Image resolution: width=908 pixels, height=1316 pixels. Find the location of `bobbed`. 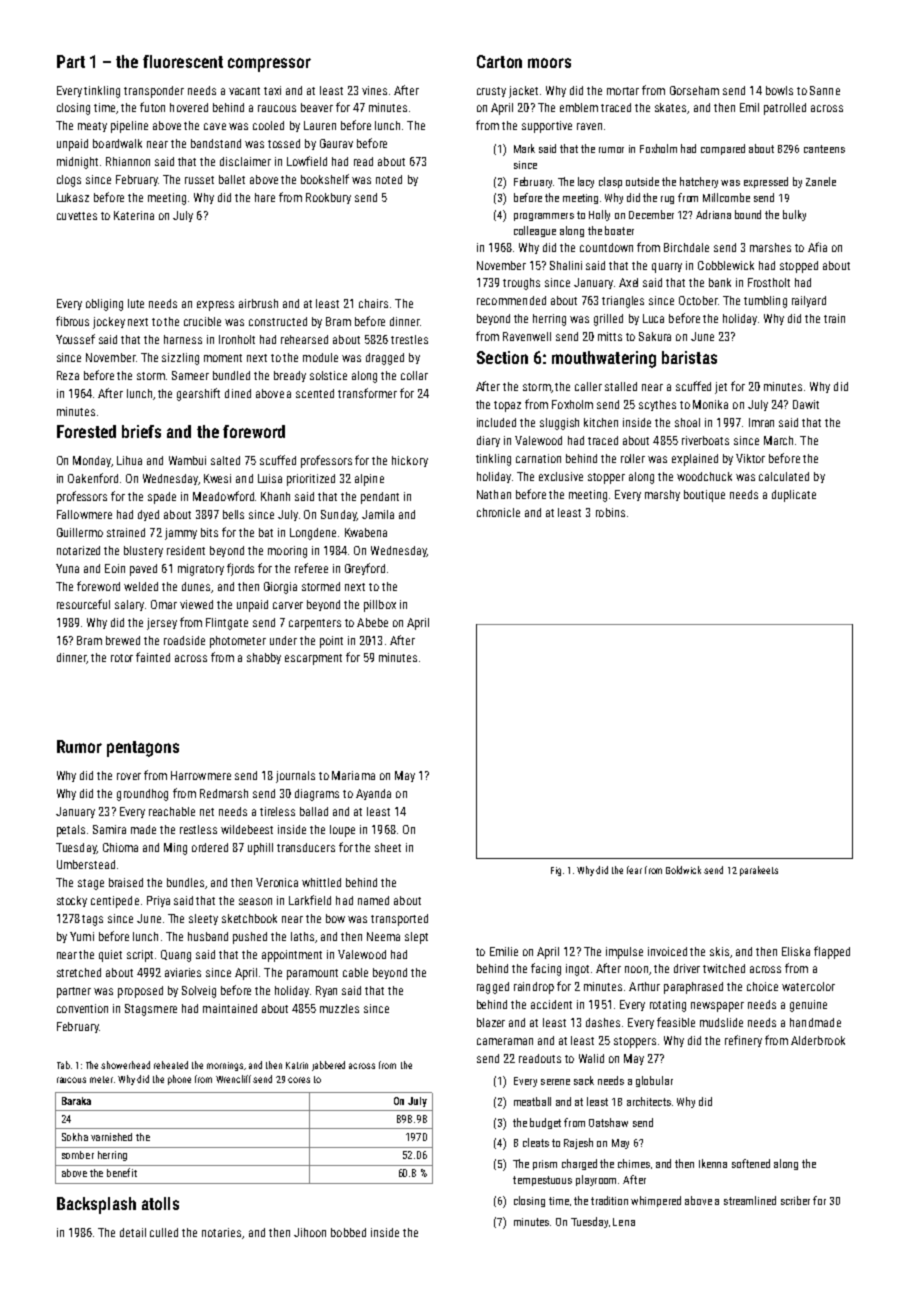

bobbed is located at coordinates (348, 1232).
